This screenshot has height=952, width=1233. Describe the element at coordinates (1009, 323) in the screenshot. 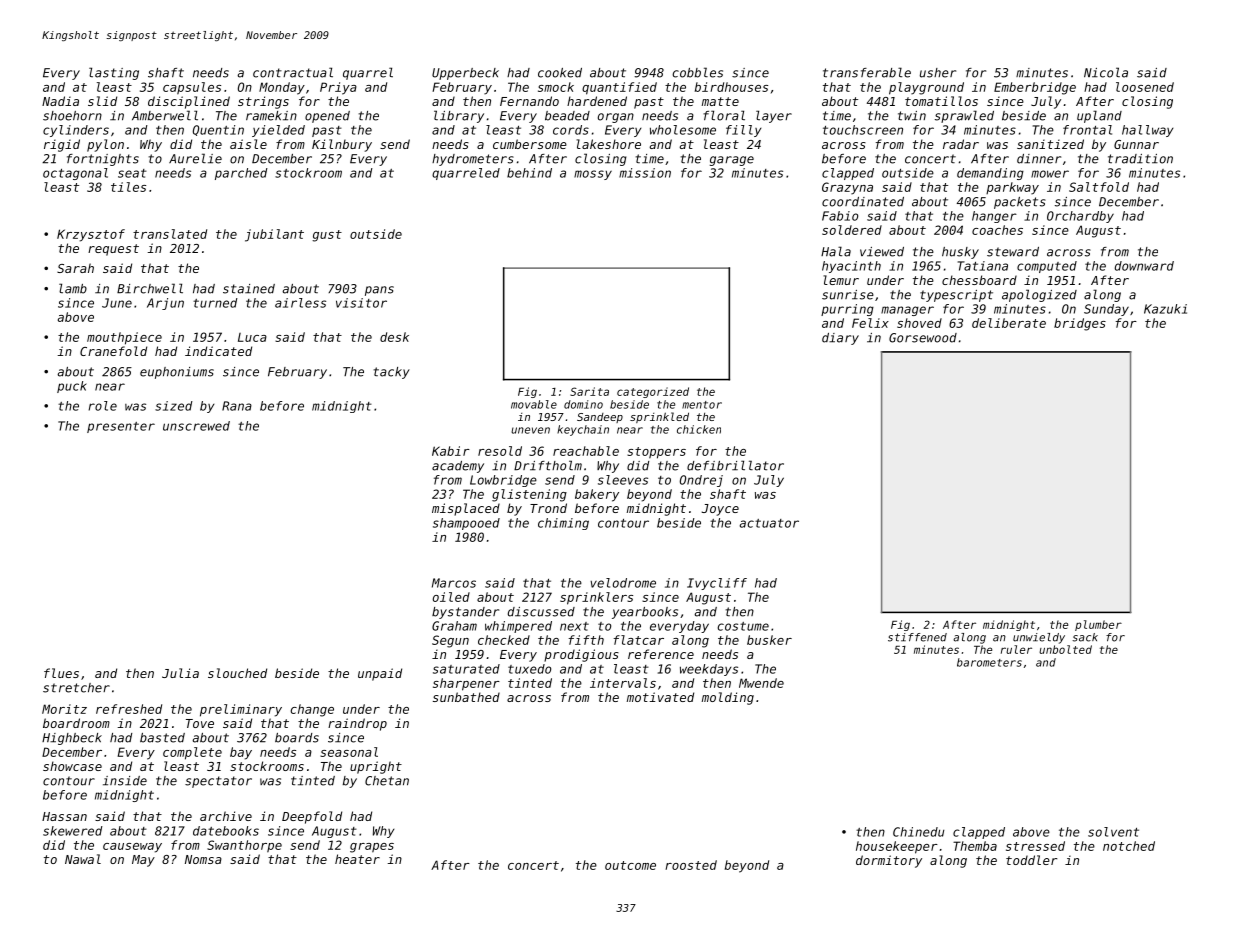

I see `deliberate` at that location.
